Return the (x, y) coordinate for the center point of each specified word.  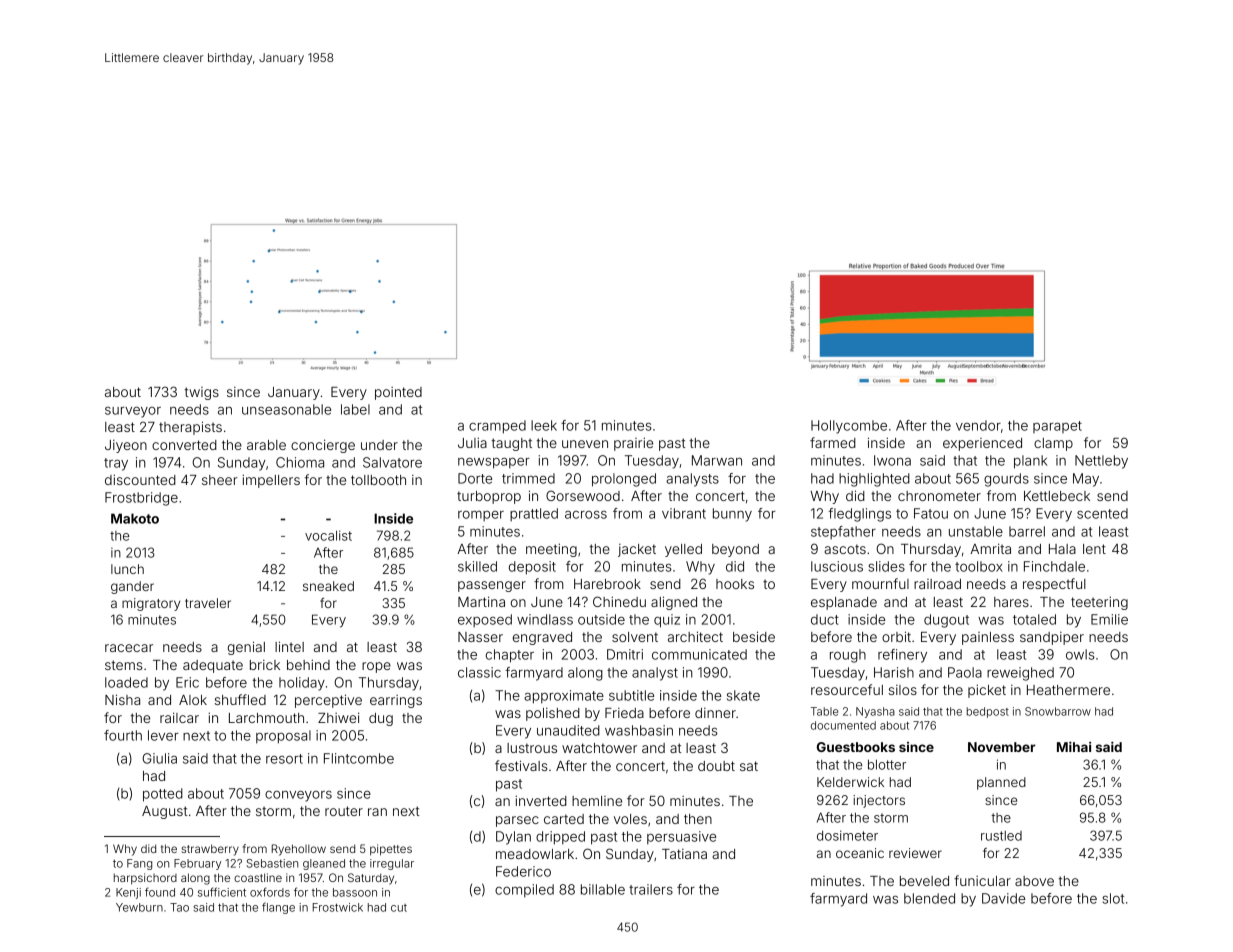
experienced (982, 444)
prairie (633, 444)
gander (132, 587)
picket (987, 691)
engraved (542, 638)
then (698, 819)
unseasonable (286, 409)
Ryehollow (299, 850)
